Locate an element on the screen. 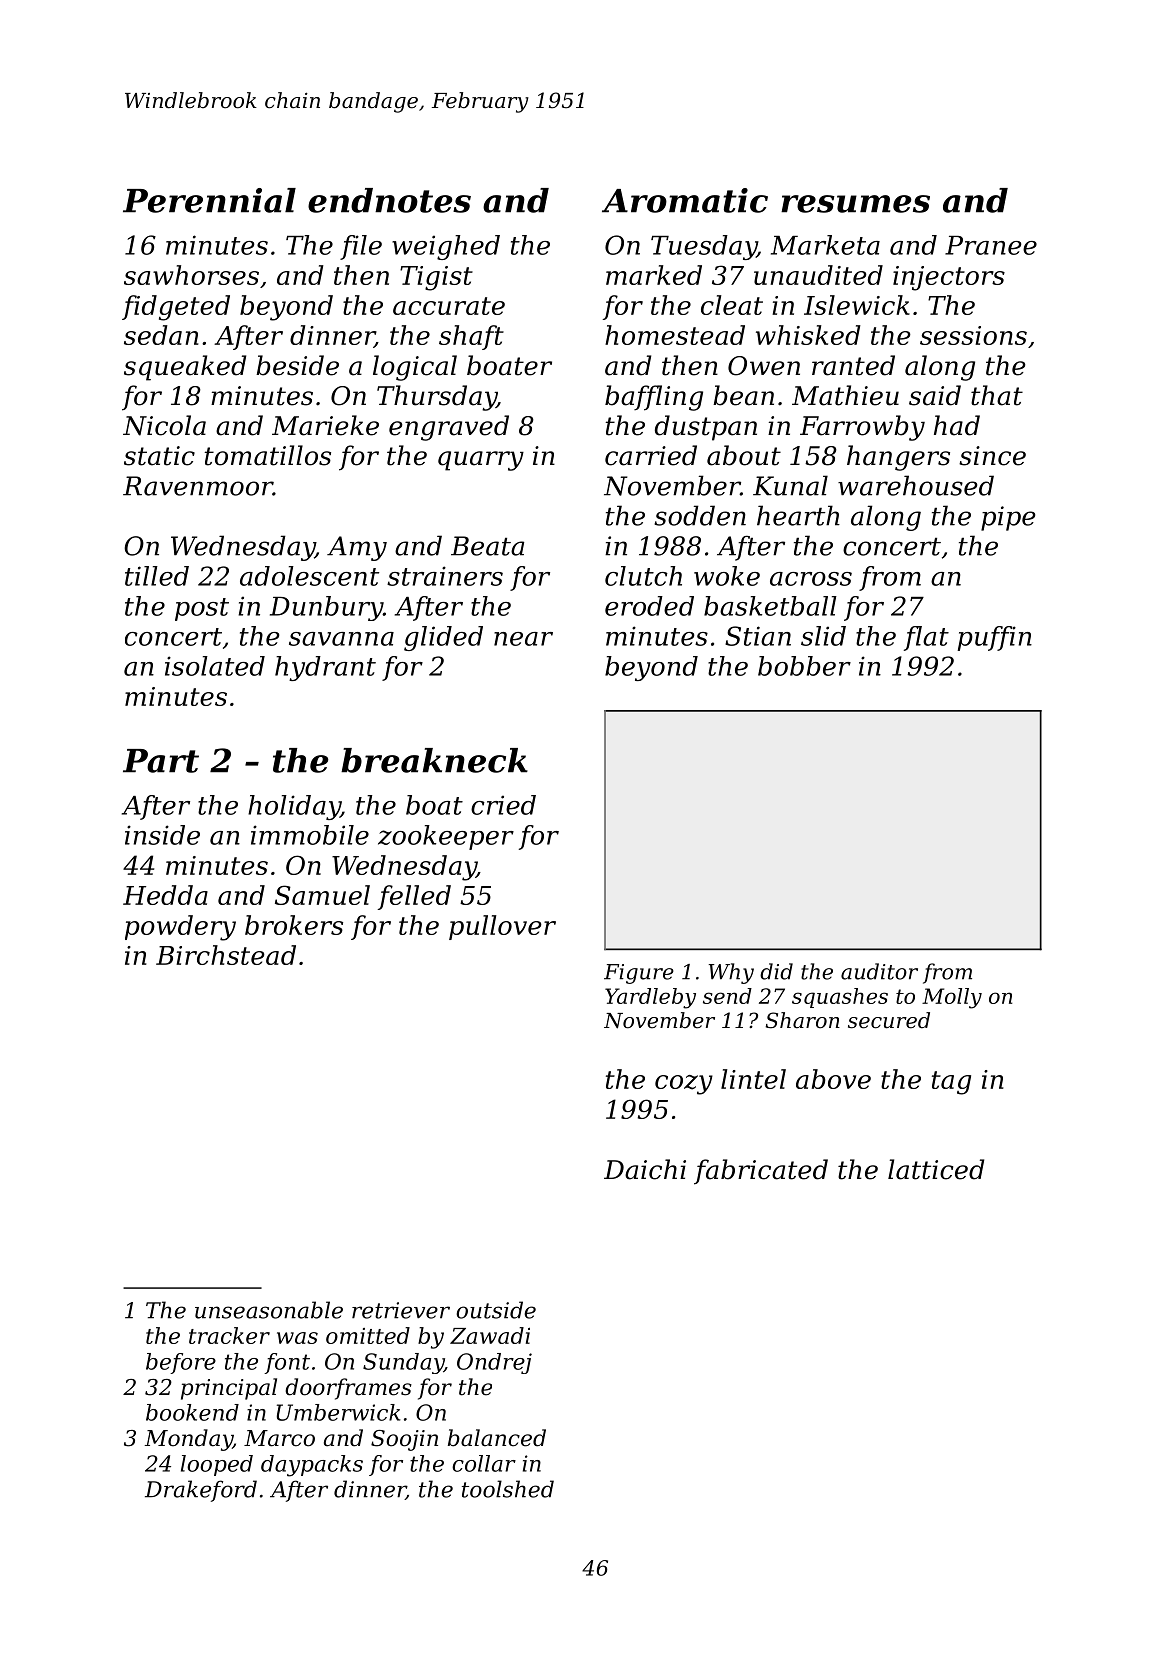  Aromatic is located at coordinates (685, 200).
